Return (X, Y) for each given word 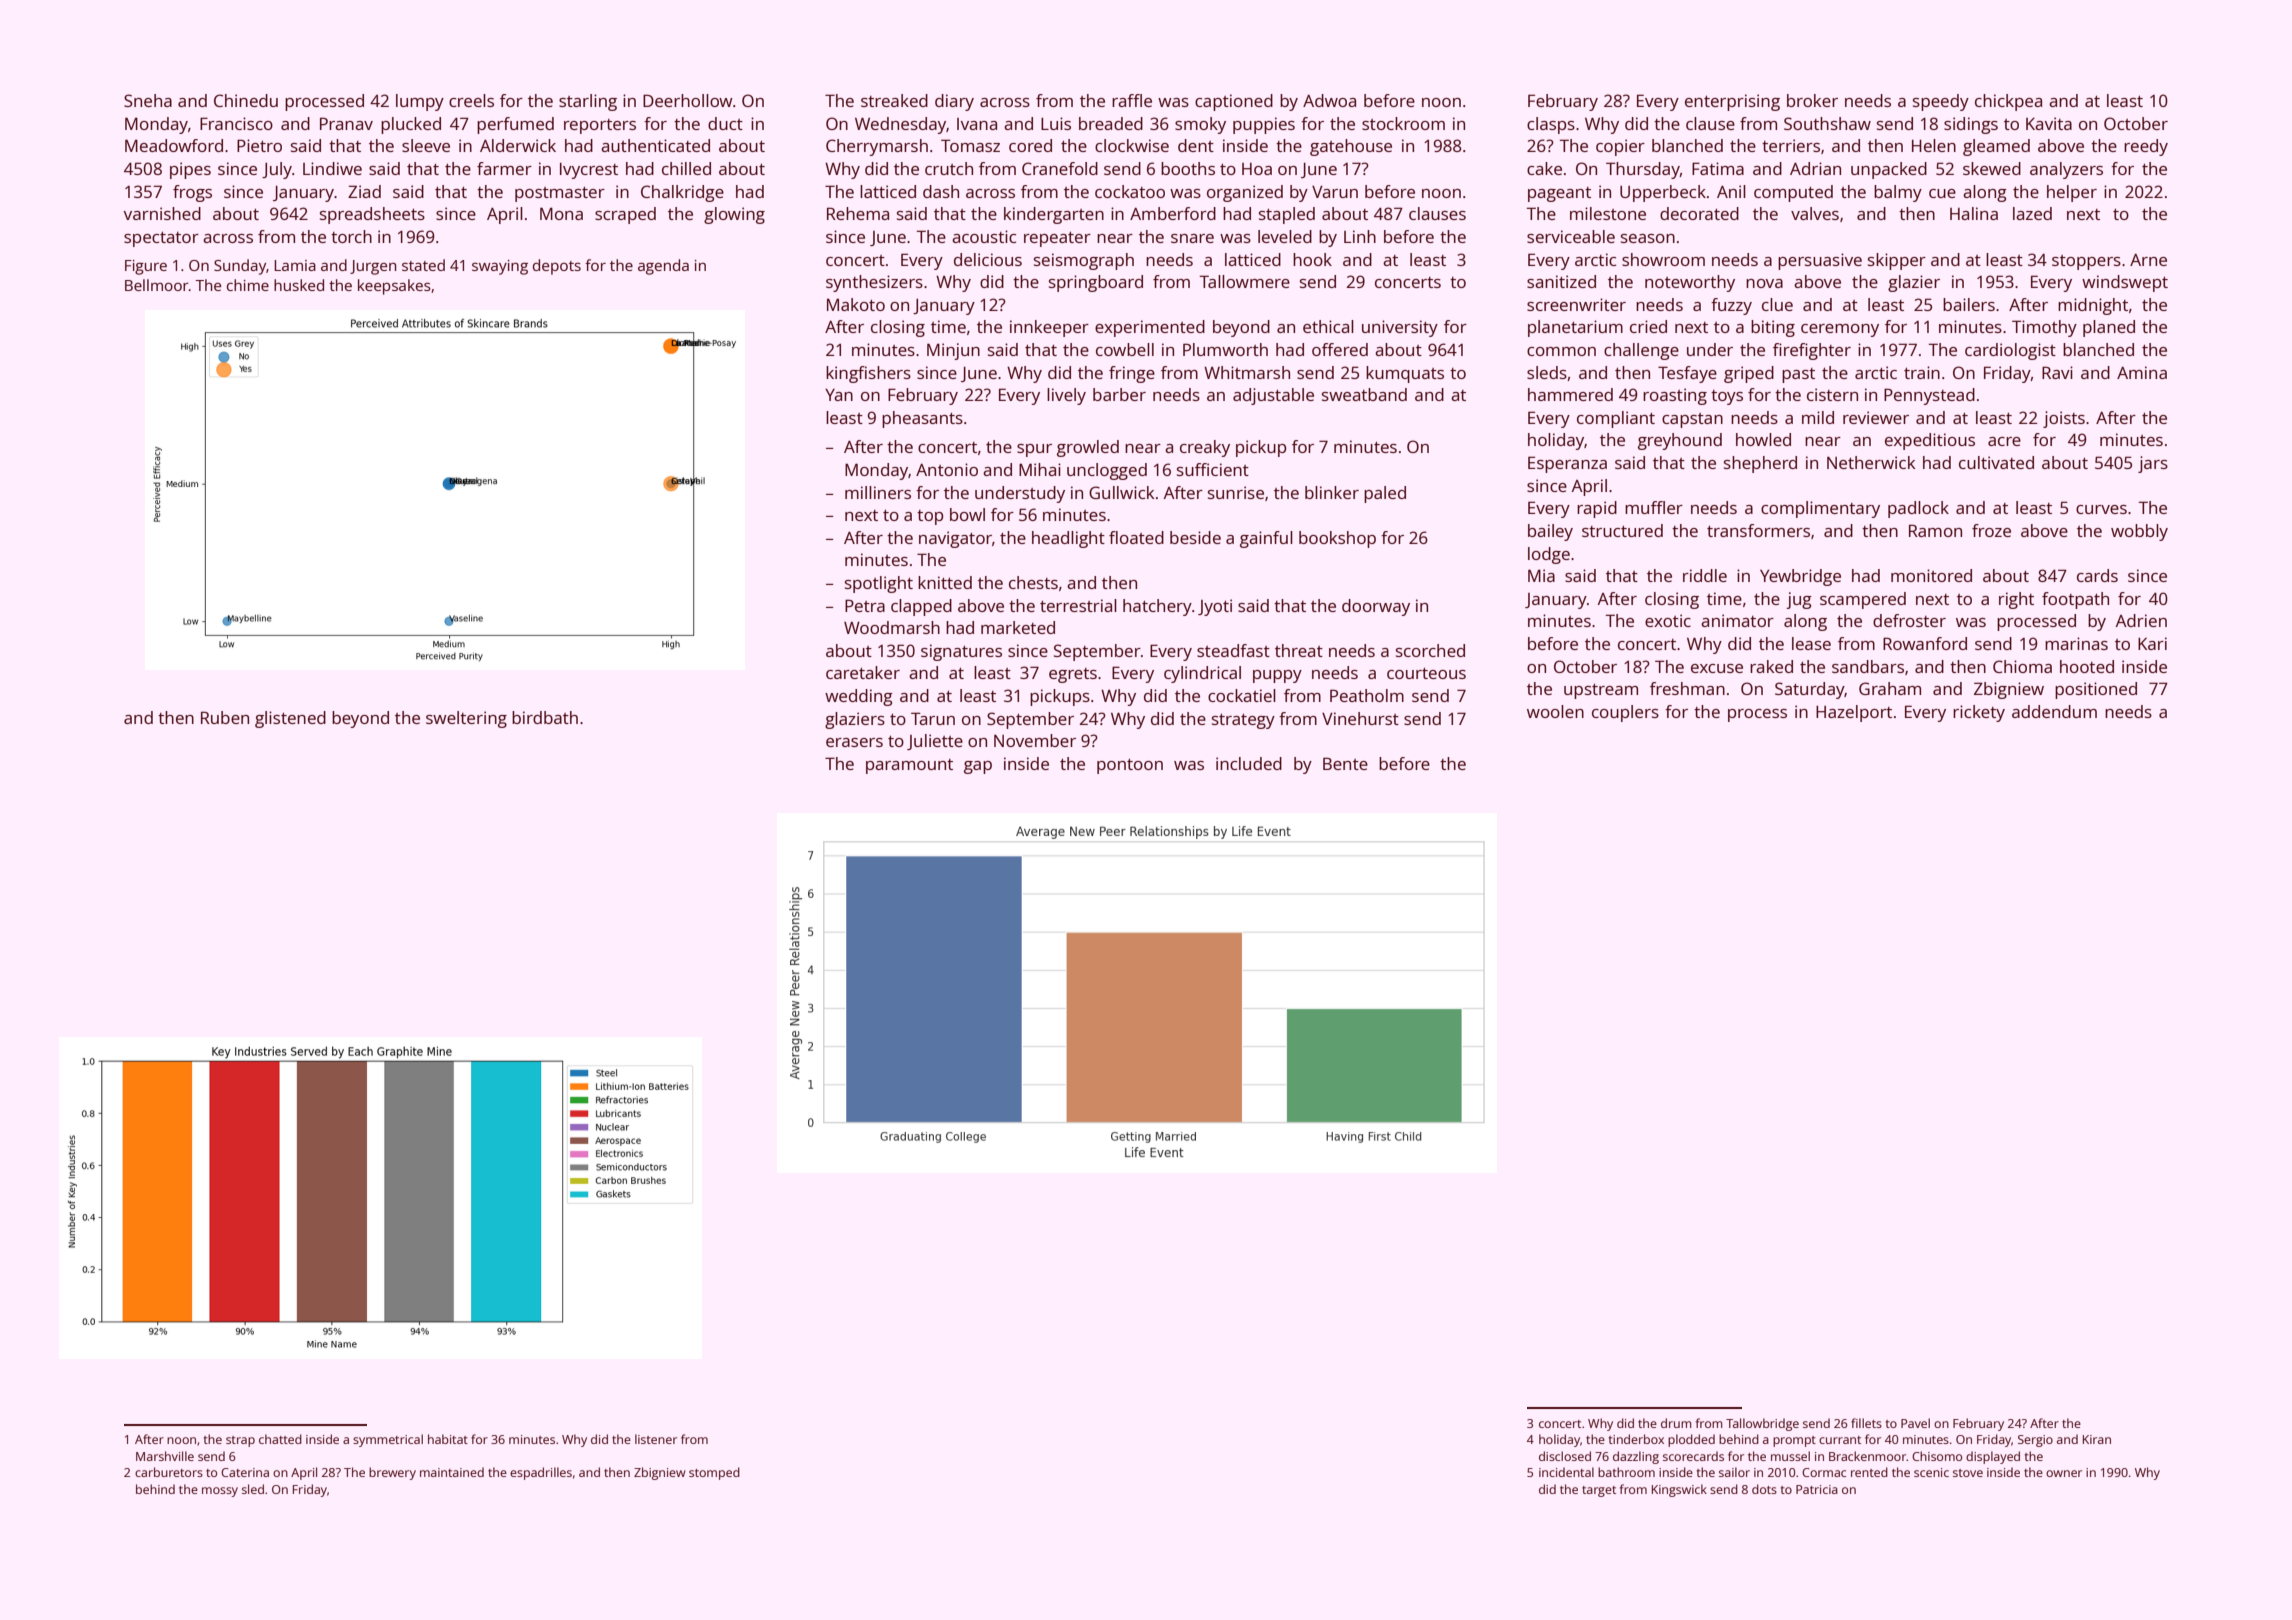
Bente (1345, 763)
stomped (714, 1473)
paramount (909, 766)
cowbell (1125, 349)
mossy (220, 1492)
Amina (2142, 372)
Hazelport (1854, 713)
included (1249, 763)
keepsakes (394, 287)
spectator (161, 239)
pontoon (1130, 766)
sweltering (466, 719)
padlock (1918, 509)
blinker (1332, 492)
